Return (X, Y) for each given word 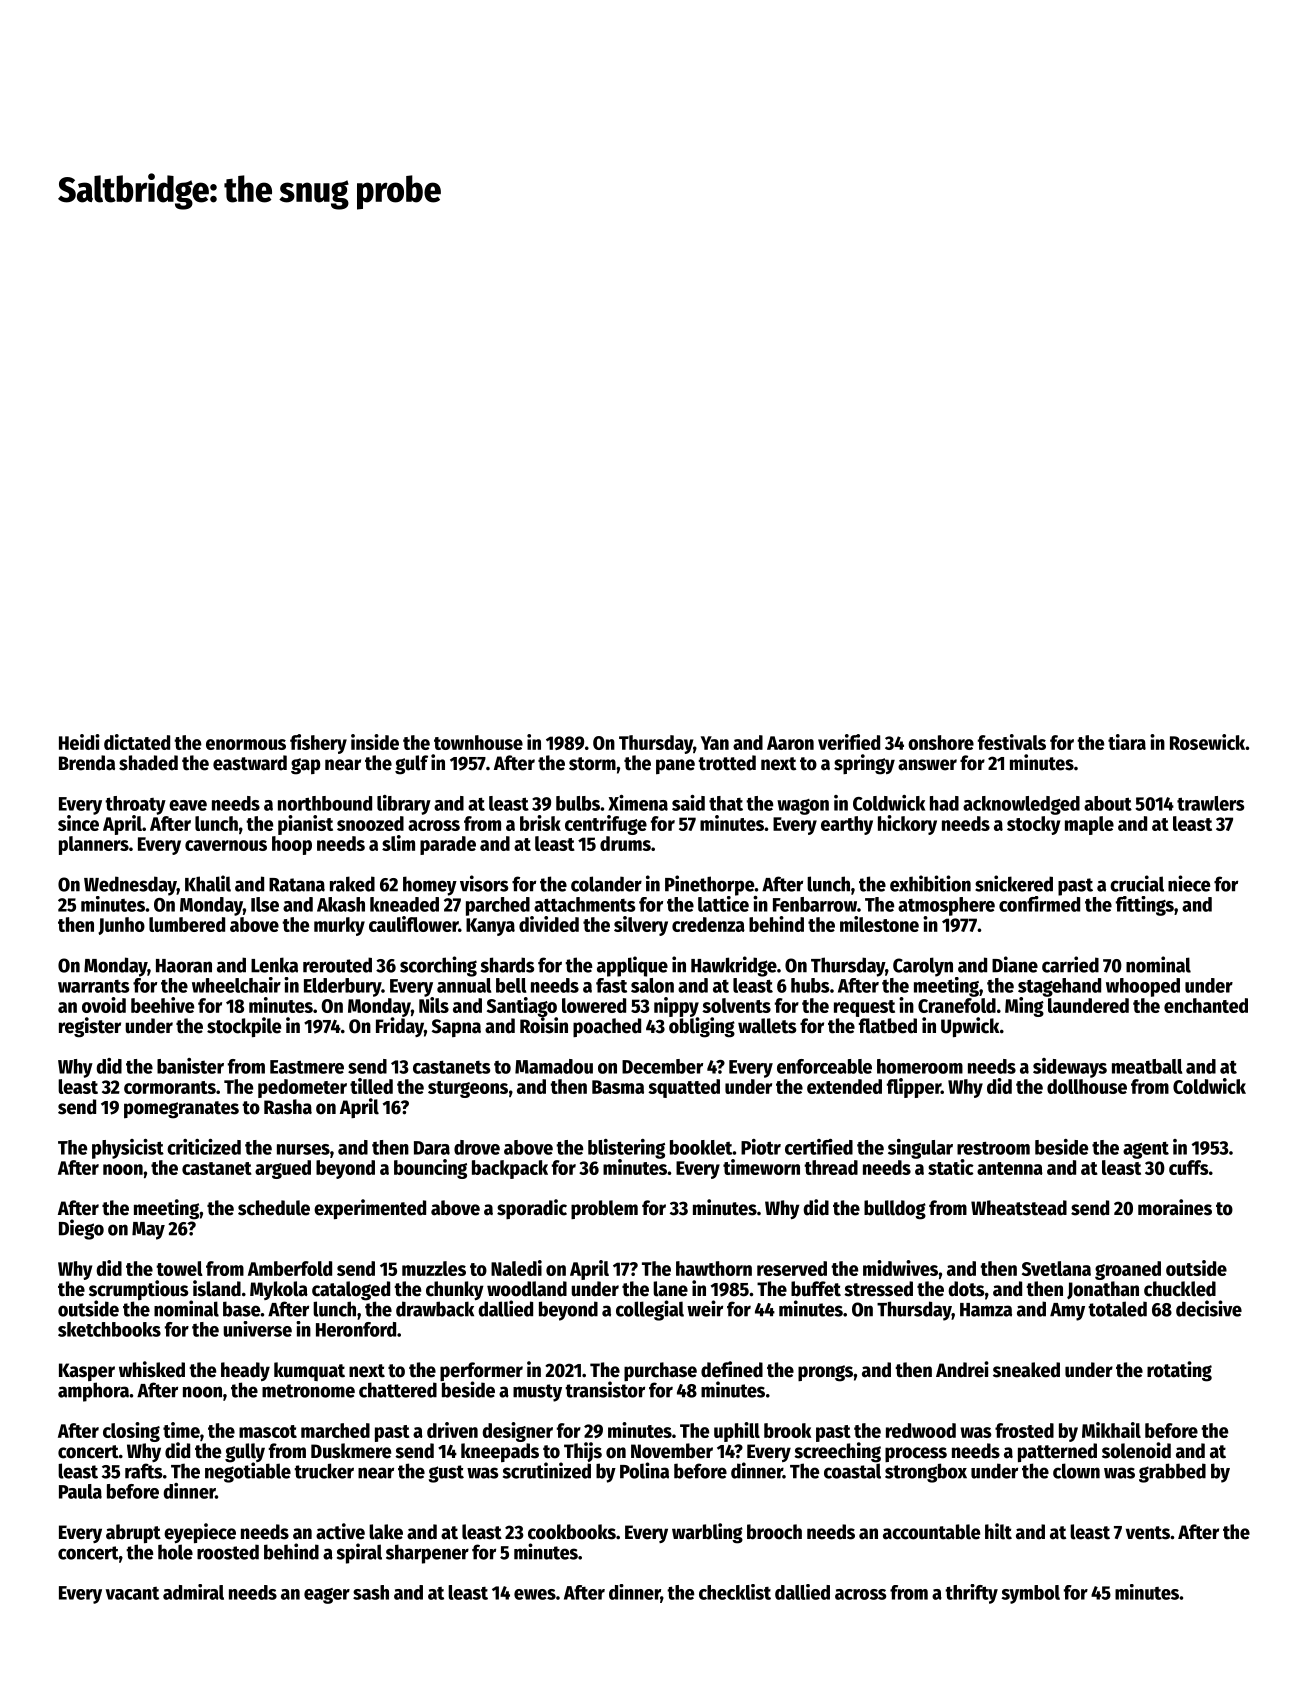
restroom (993, 1148)
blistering (626, 1149)
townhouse (478, 742)
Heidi (79, 742)
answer (927, 765)
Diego (81, 1229)
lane (670, 1289)
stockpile (244, 1027)
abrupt (133, 1533)
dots (966, 1289)
